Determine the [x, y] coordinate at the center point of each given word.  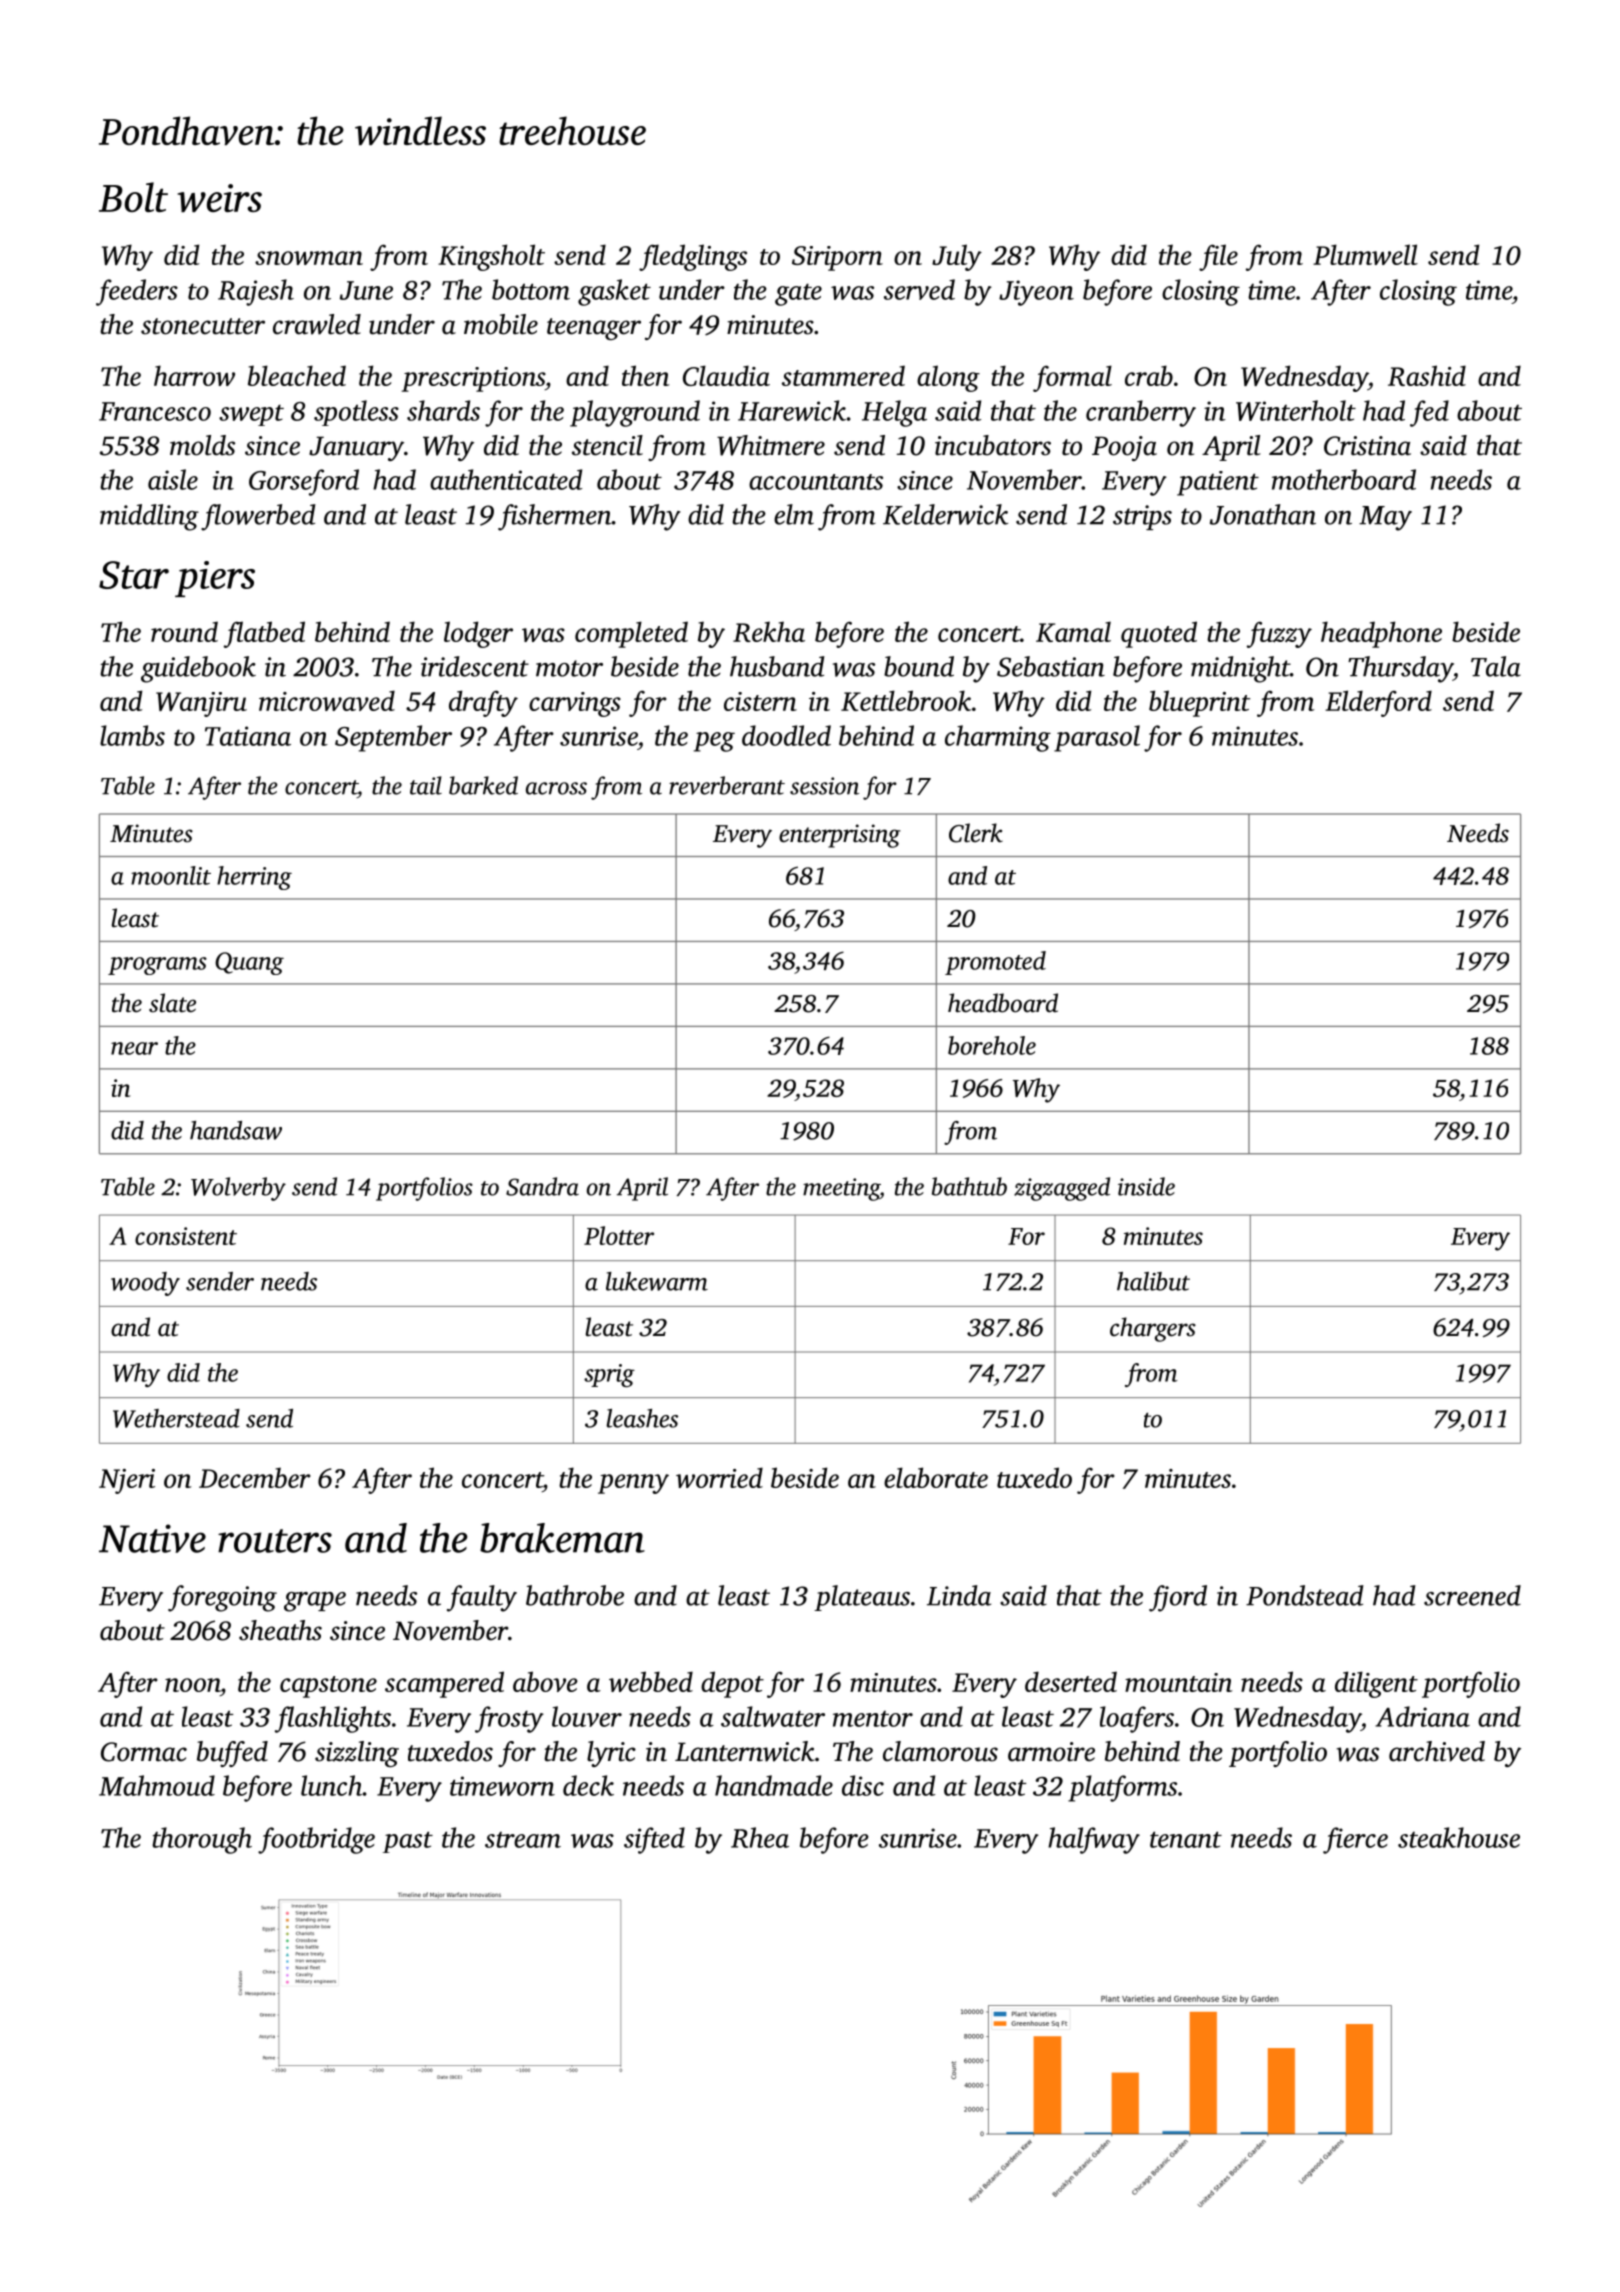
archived [1437, 1751]
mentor [873, 1719]
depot [732, 1684]
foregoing [222, 1598]
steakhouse [1459, 1837]
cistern [760, 701]
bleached [297, 375]
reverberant [727, 785]
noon [192, 1685]
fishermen [555, 517]
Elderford [1378, 703]
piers [215, 579]
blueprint [1199, 703]
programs [157, 966]
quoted [1159, 634]
